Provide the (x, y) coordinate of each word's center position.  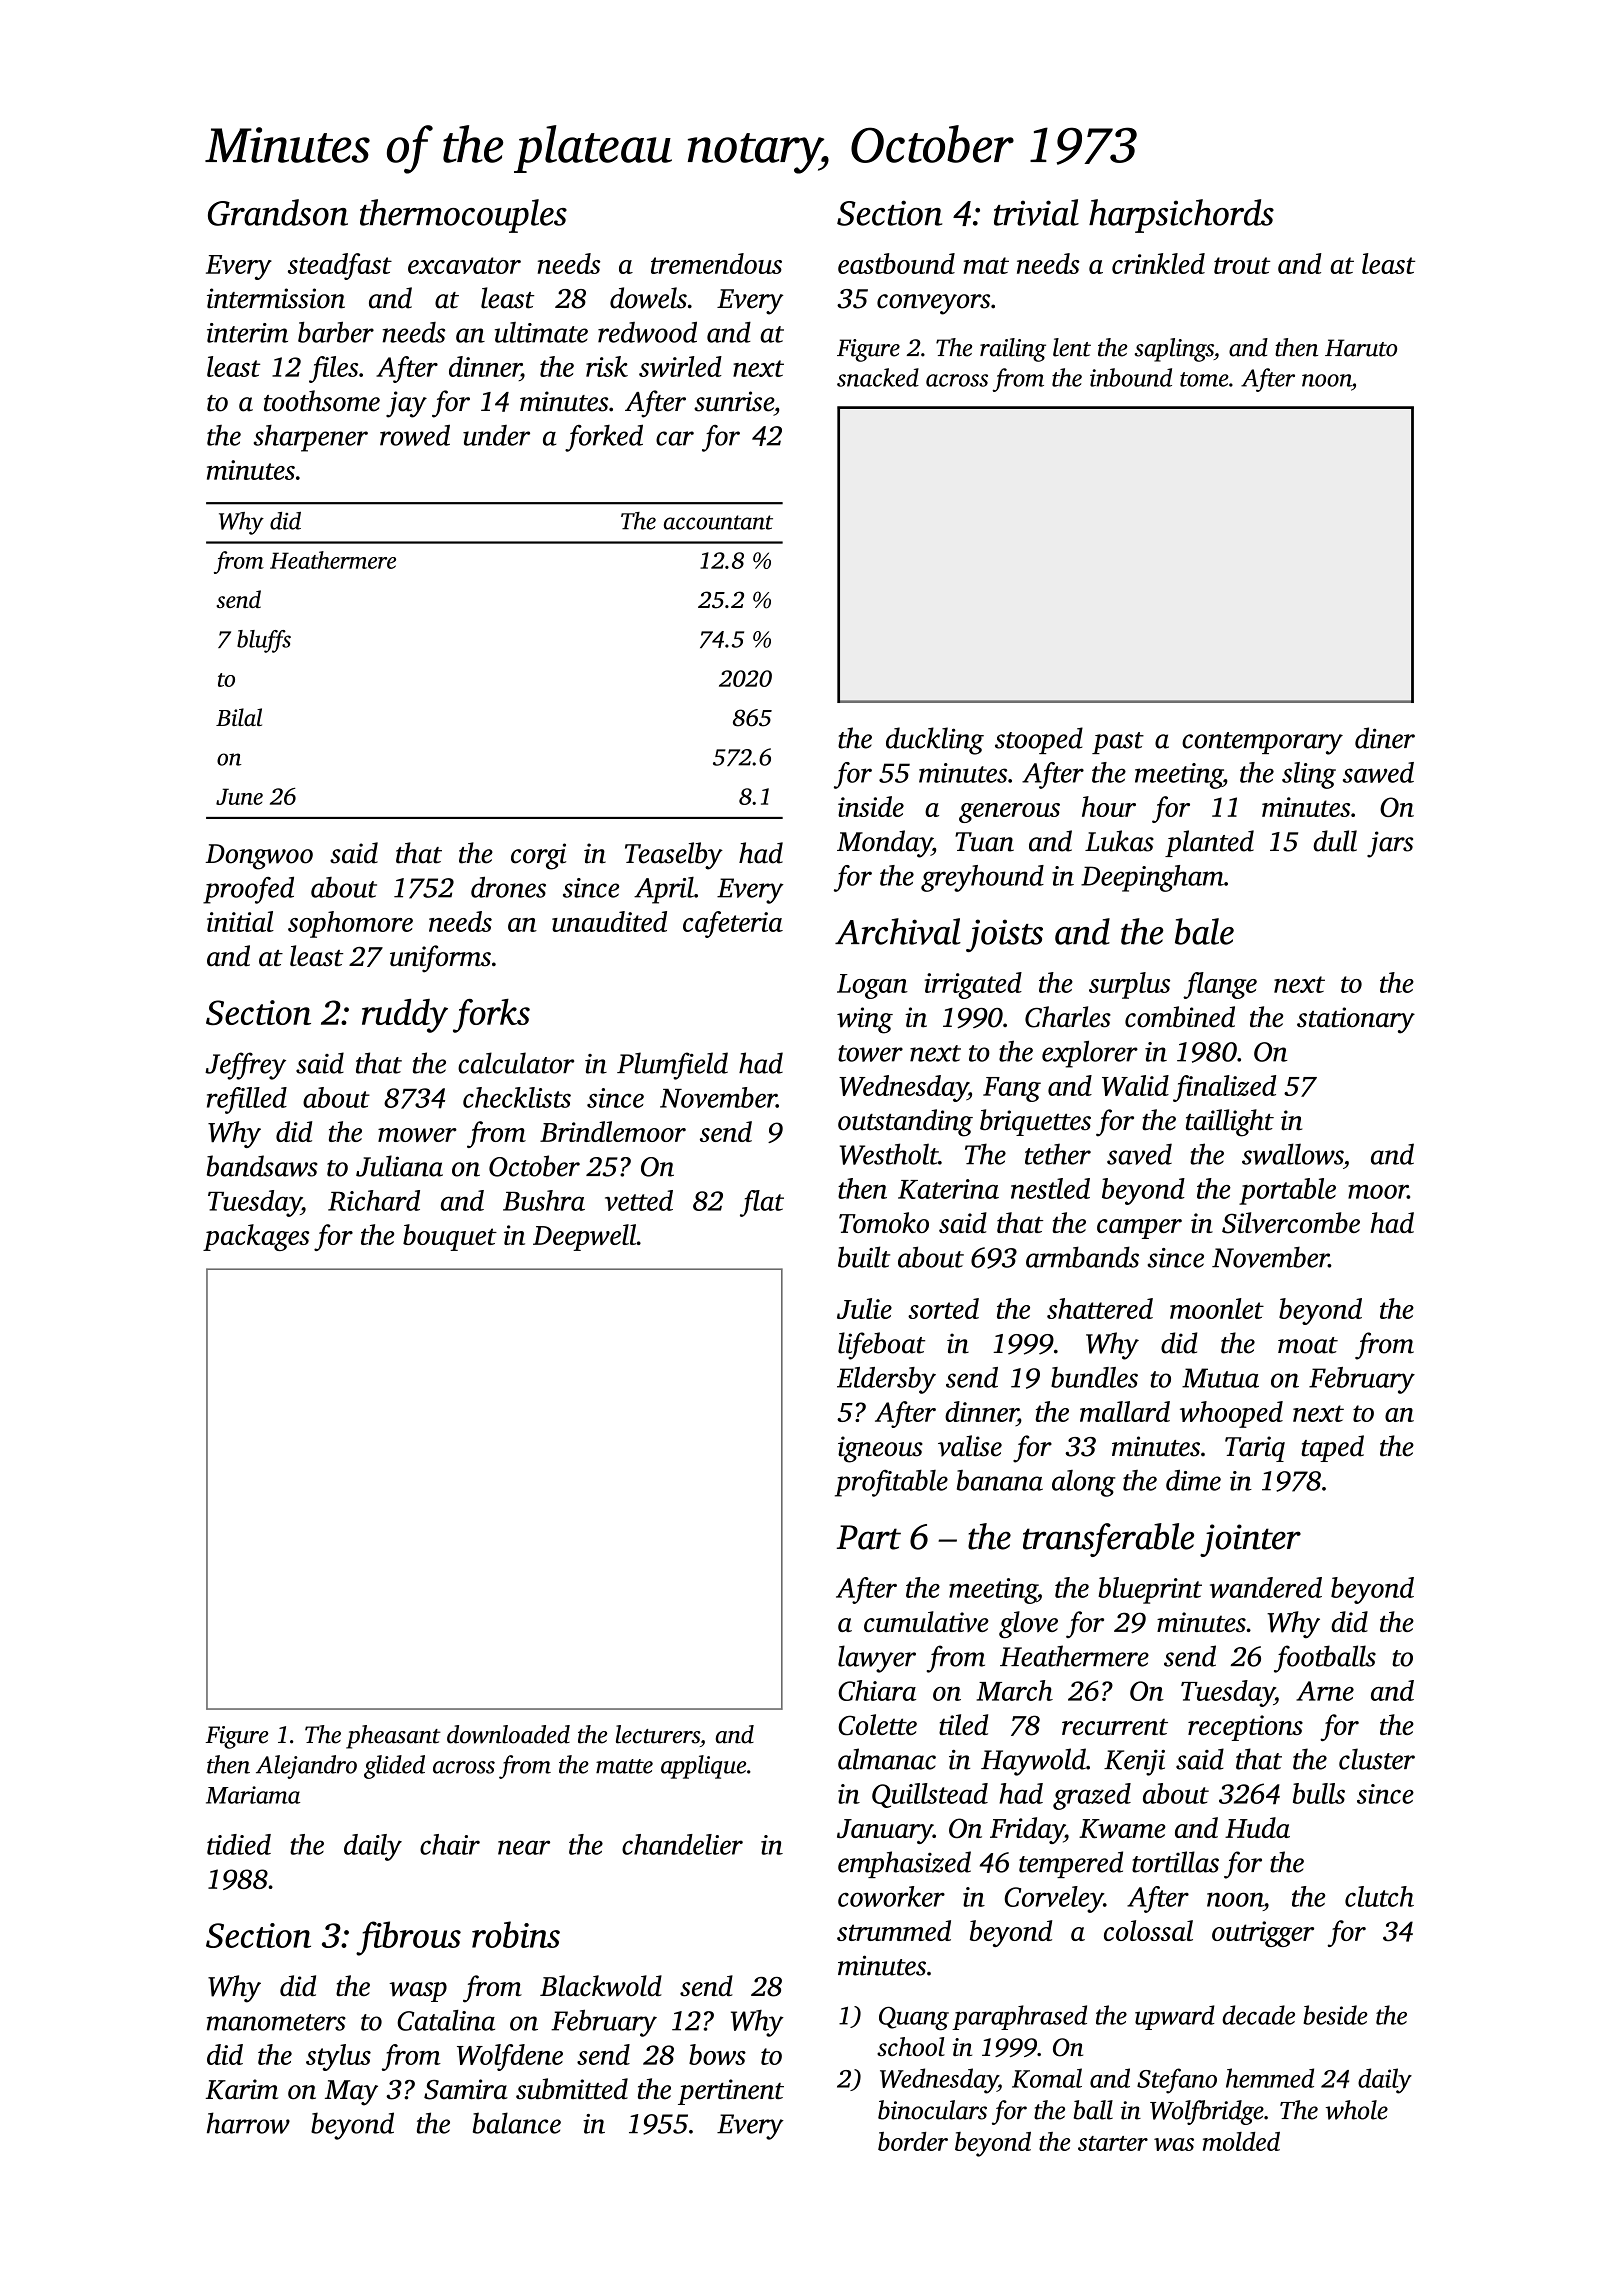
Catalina (446, 2020)
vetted (639, 1200)
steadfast (340, 266)
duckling (935, 741)
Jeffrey (245, 1066)
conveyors (933, 304)
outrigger (1263, 1934)
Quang (914, 2018)
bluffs (264, 641)
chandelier (682, 1844)
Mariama (253, 1795)
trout (1242, 265)
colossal (1148, 1930)
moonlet (1217, 1308)
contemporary (1262, 743)
